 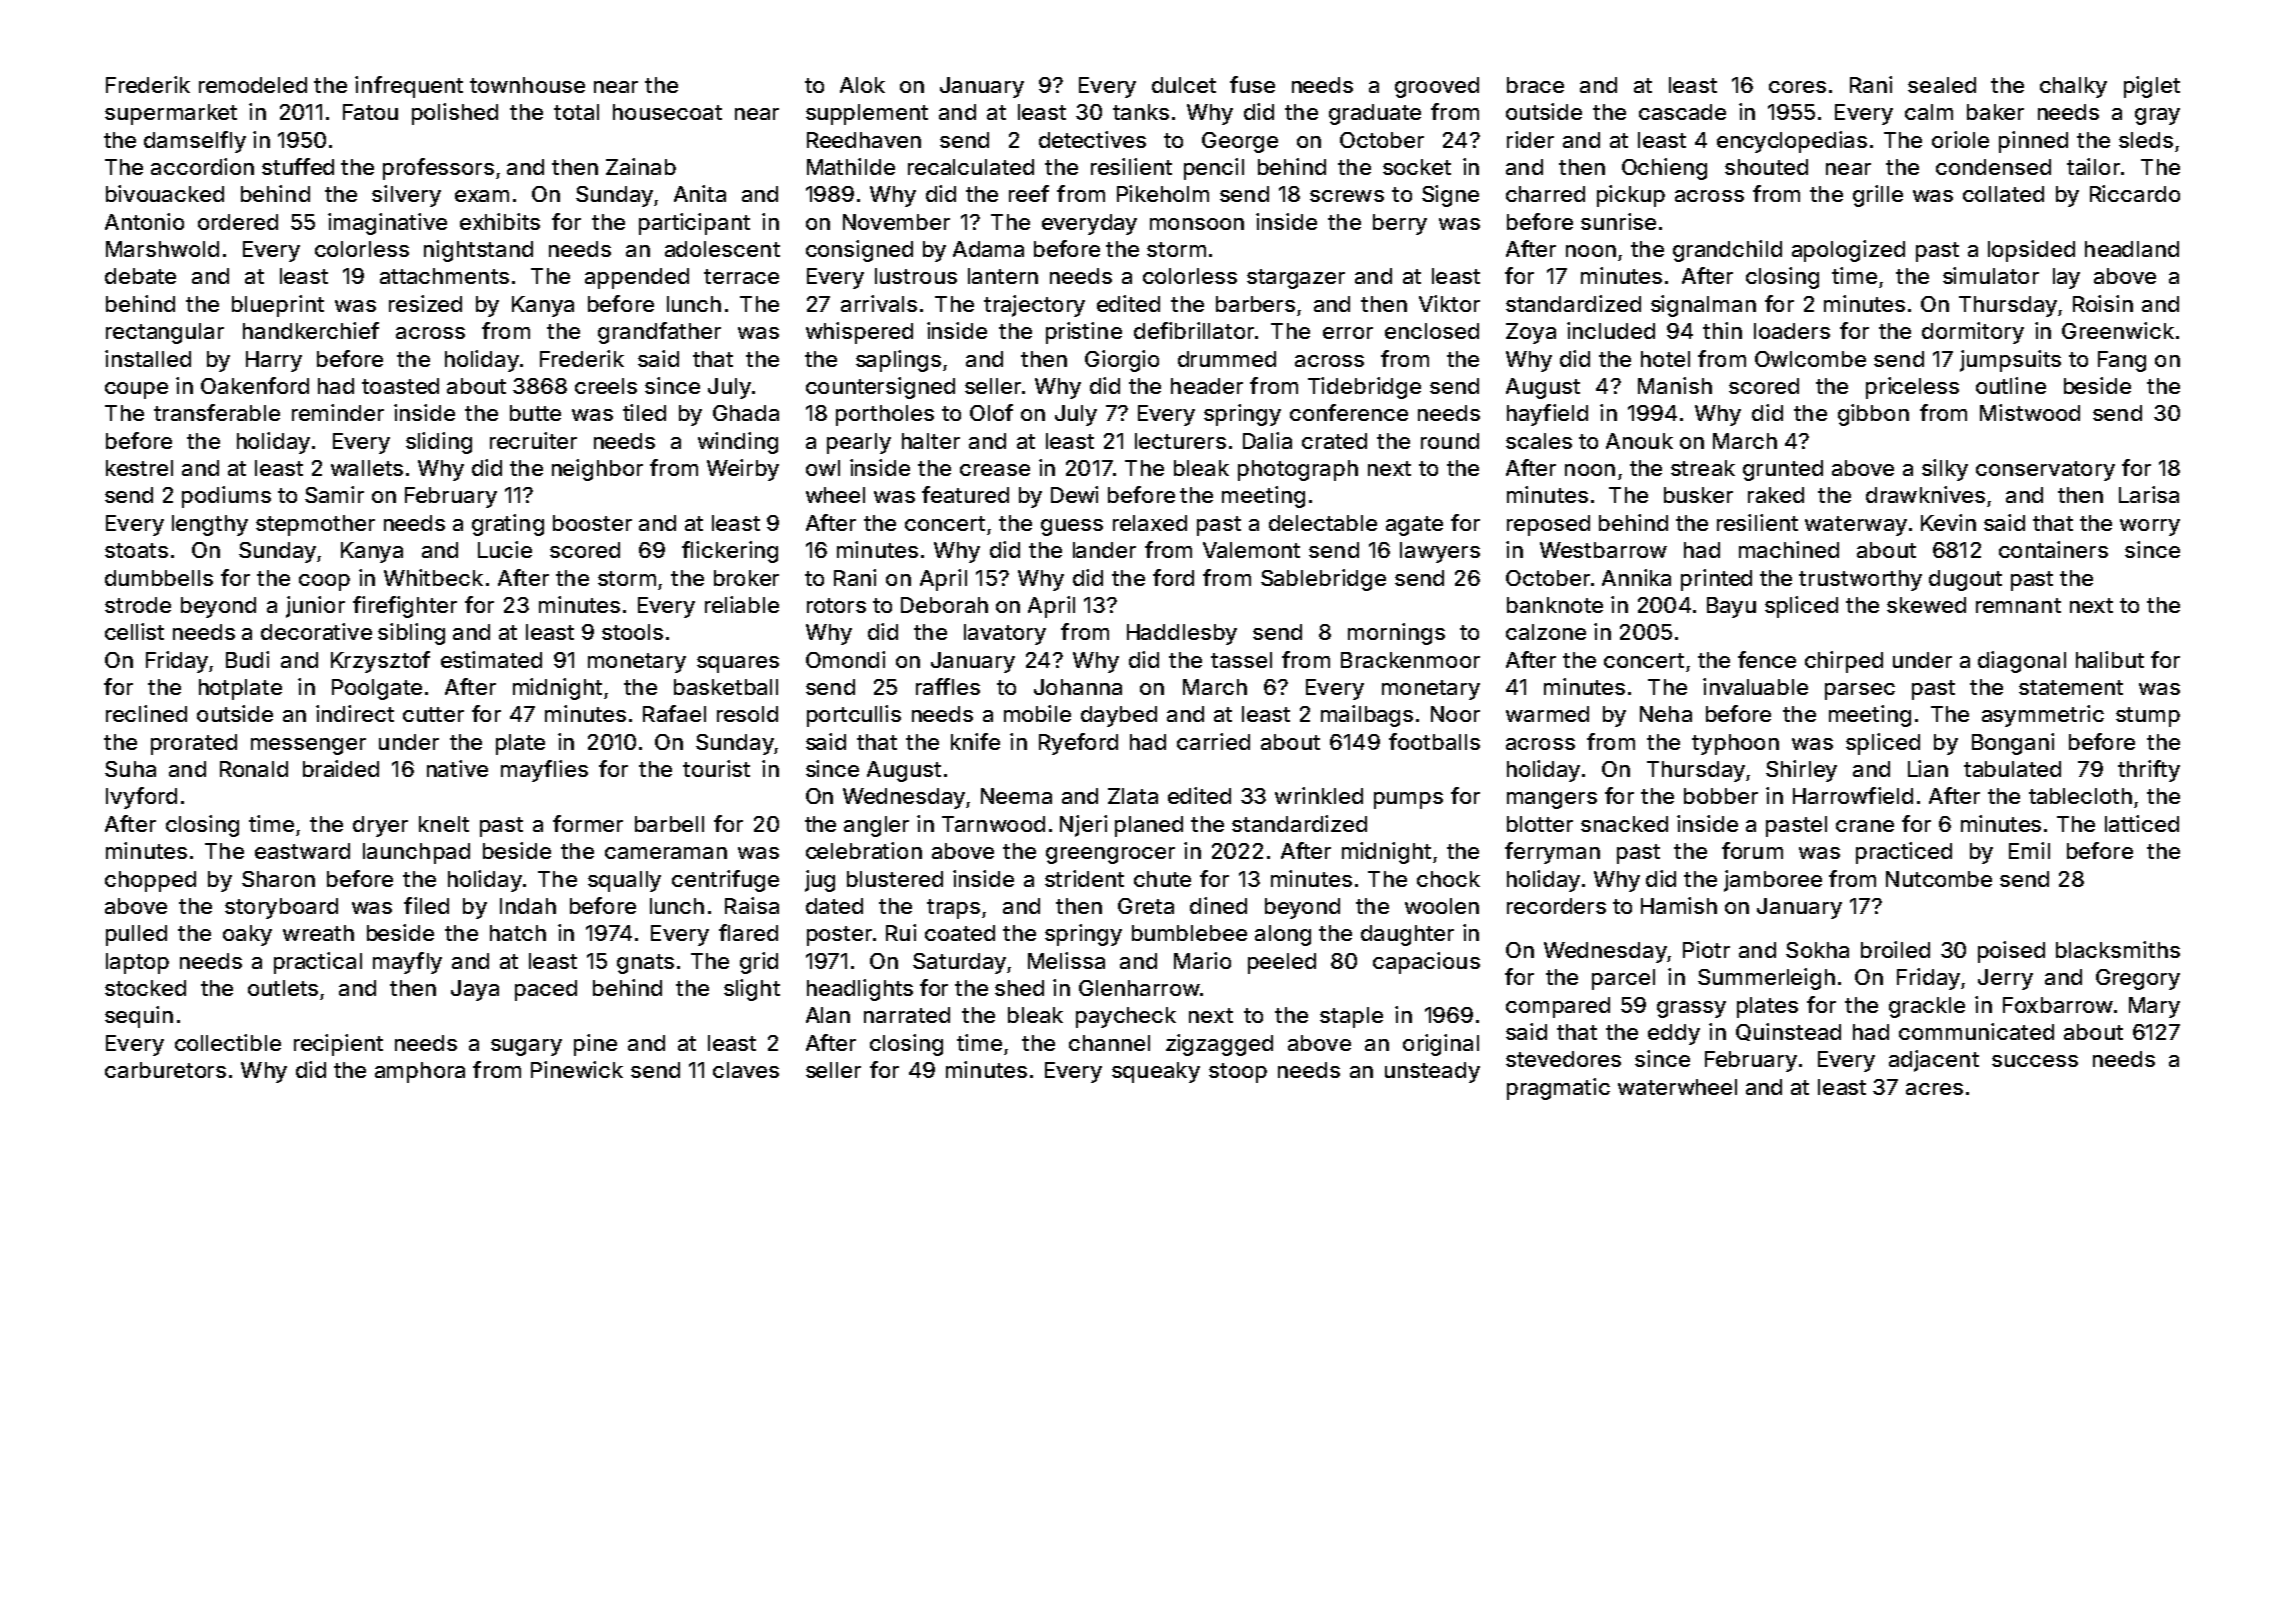 I want to click on brace, so click(x=1535, y=85).
